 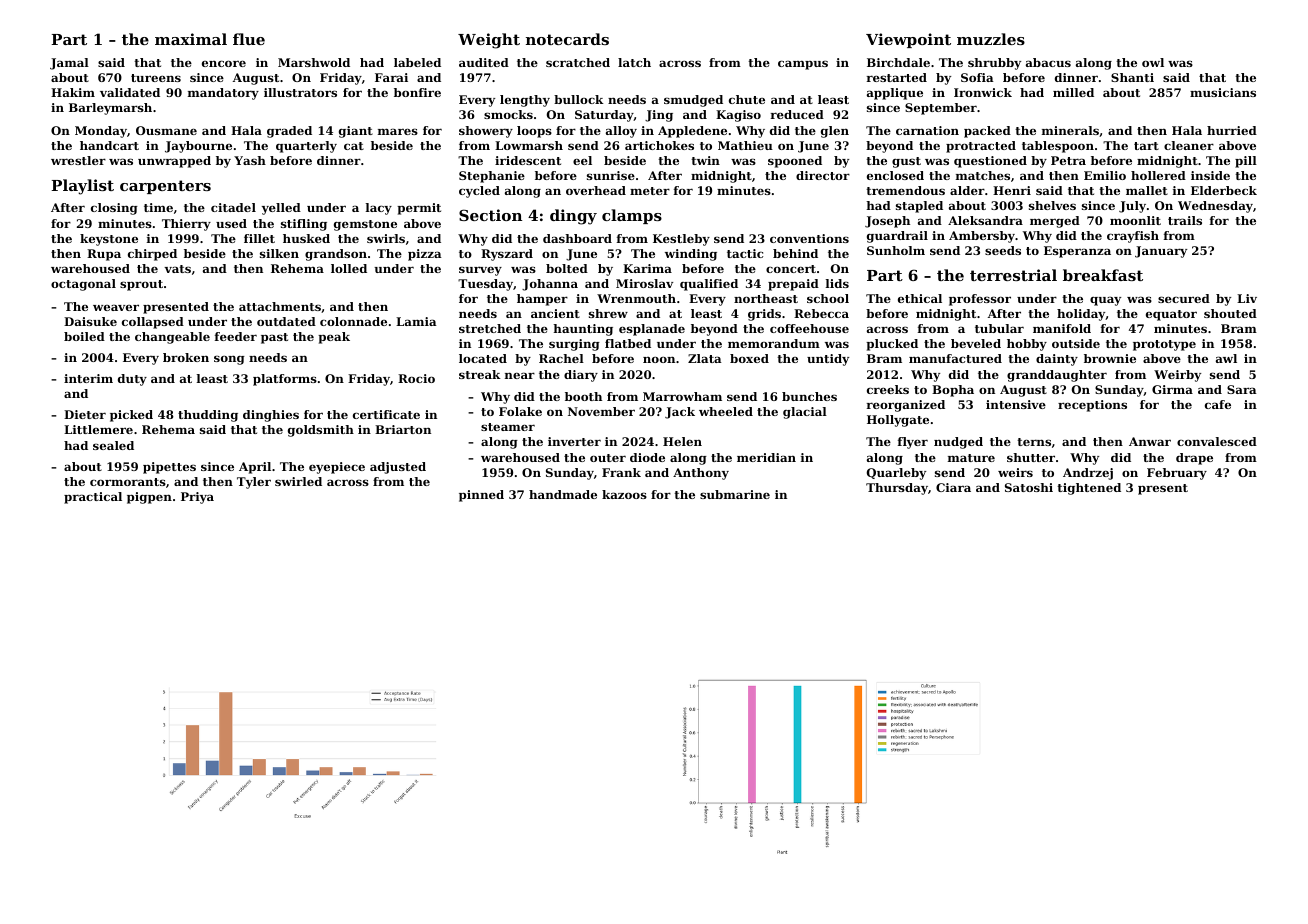 I want to click on tureens, so click(x=156, y=78).
